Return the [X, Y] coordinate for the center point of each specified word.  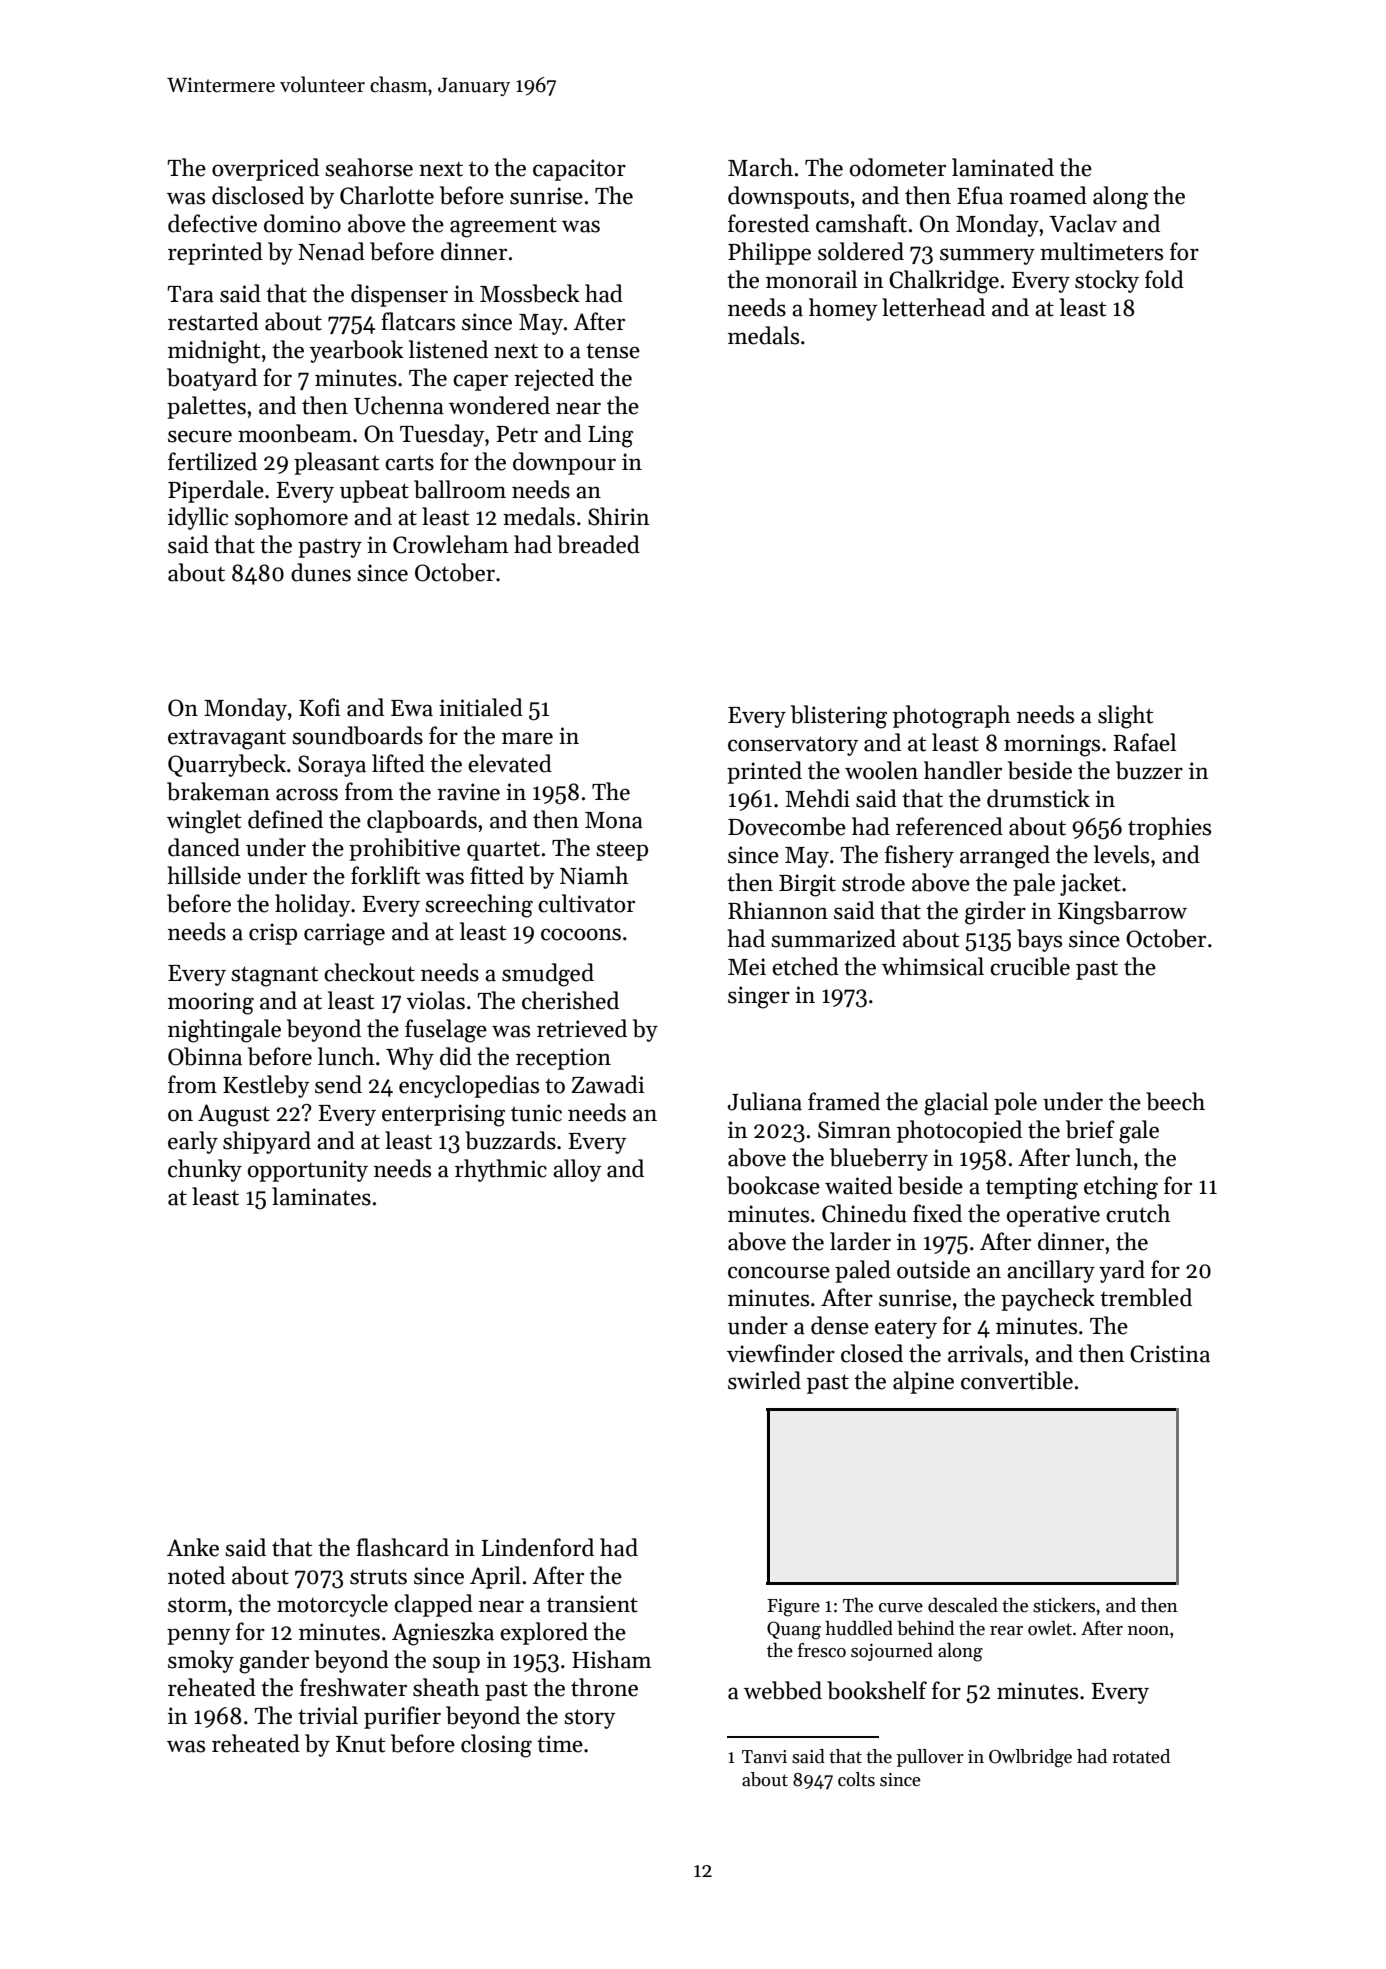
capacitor [579, 170]
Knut [360, 1744]
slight [1125, 717]
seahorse [369, 167]
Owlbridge [1030, 1758]
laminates [321, 1196]
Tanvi [764, 1757]
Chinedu [864, 1213]
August [234, 1115]
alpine [923, 1382]
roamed [1048, 195]
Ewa [412, 708]
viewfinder [781, 1353]
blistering [839, 717]
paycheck [1048, 1299]
